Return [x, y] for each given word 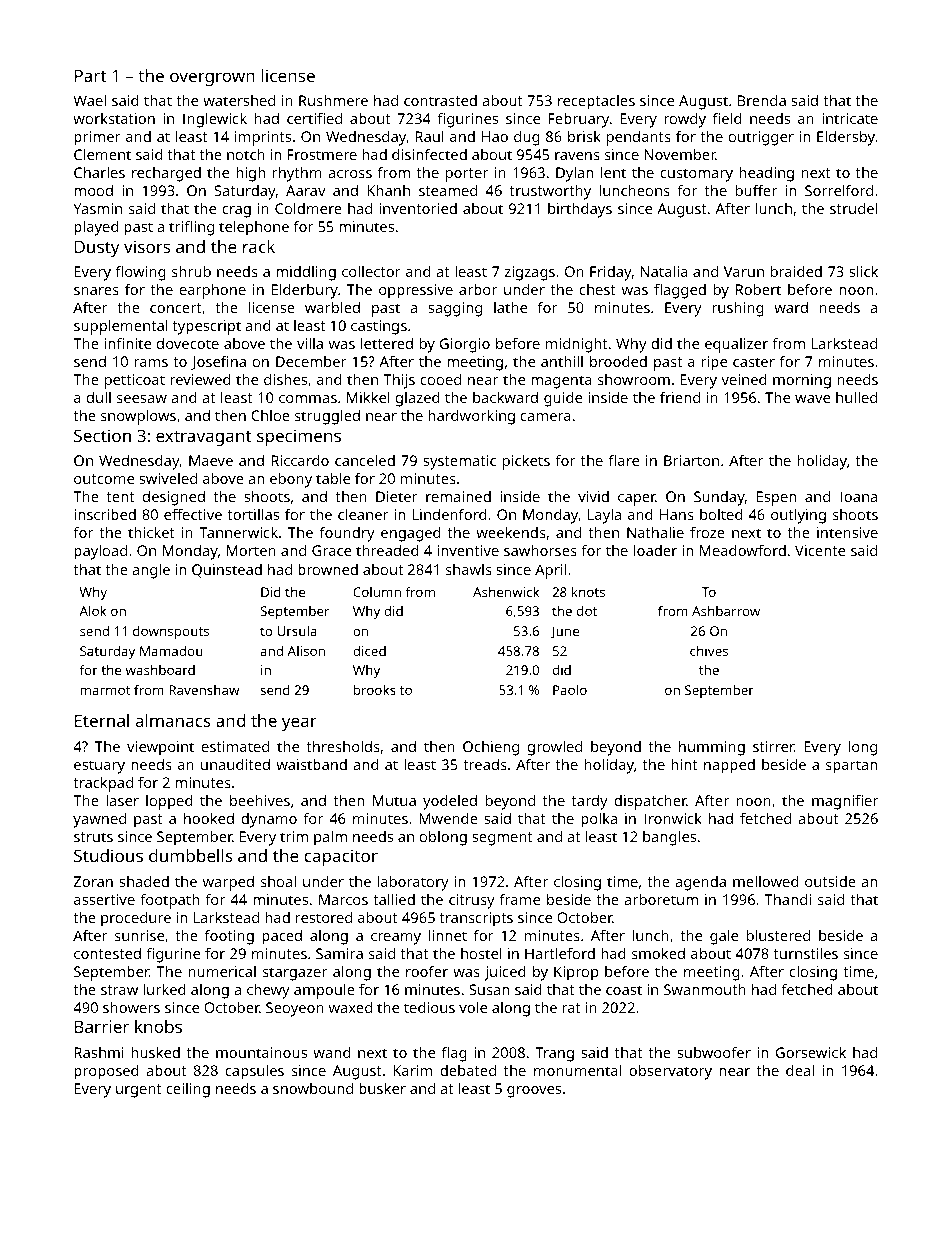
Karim [412, 1070]
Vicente [820, 550]
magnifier [845, 802]
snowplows [138, 417]
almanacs [173, 720]
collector [371, 271]
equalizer [736, 345]
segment [502, 839]
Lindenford [449, 514]
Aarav [306, 190]
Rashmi [99, 1052]
